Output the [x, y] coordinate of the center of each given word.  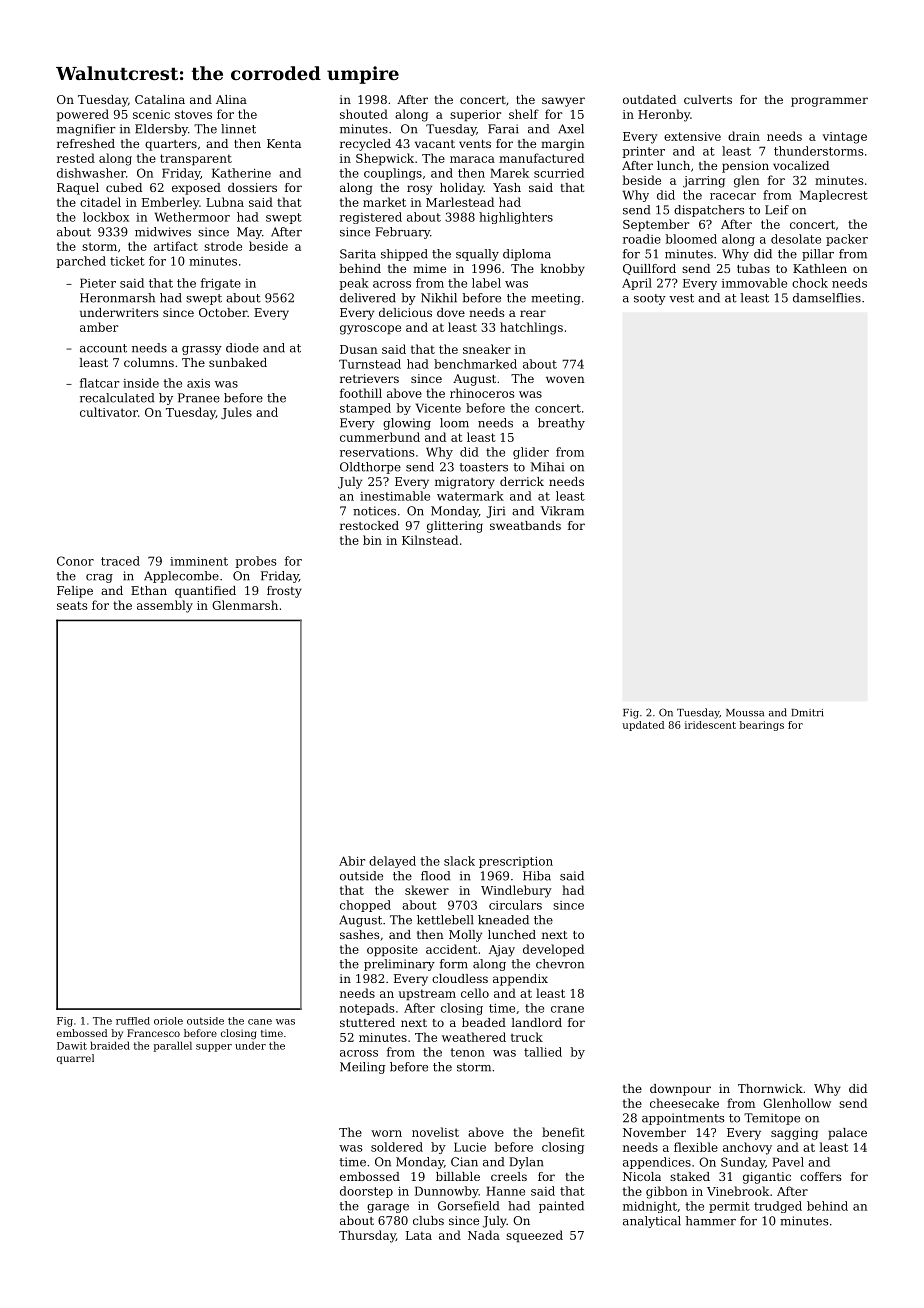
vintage [844, 138]
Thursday [367, 1236]
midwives [163, 232]
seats [72, 605]
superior [476, 116]
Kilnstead [430, 540]
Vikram [562, 511]
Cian [464, 1162]
